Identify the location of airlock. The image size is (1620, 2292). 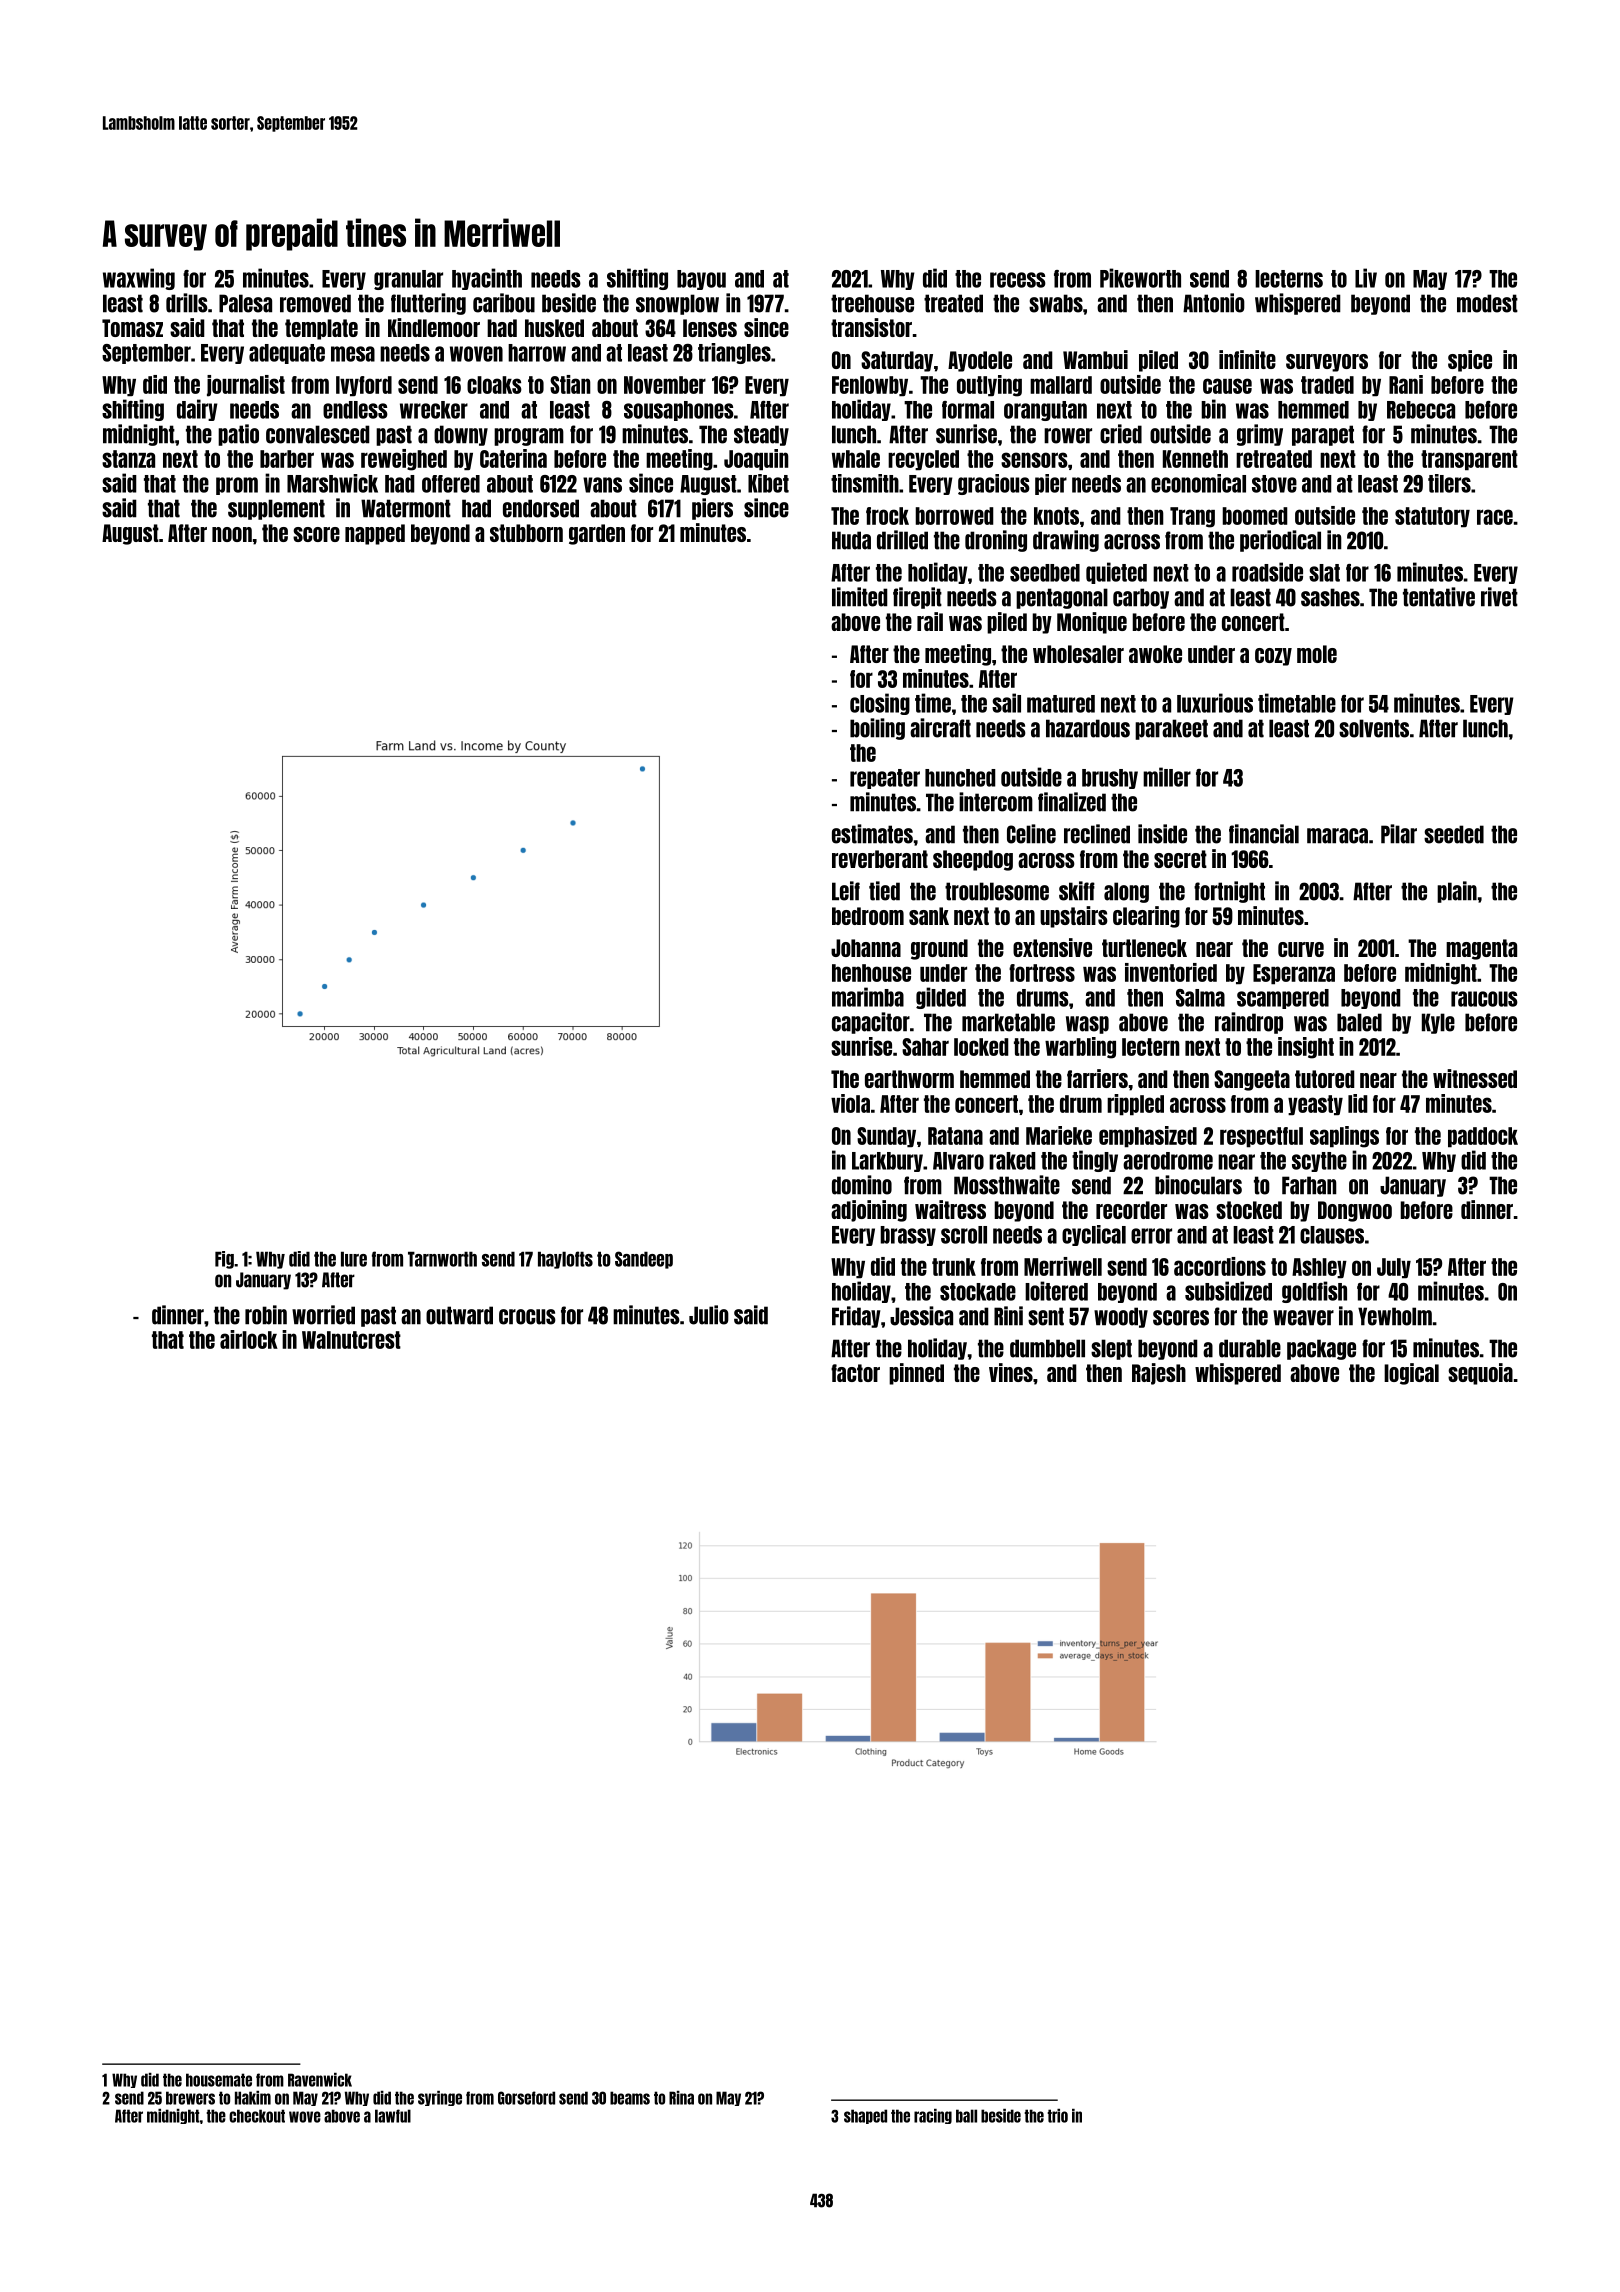
(249, 1339).
